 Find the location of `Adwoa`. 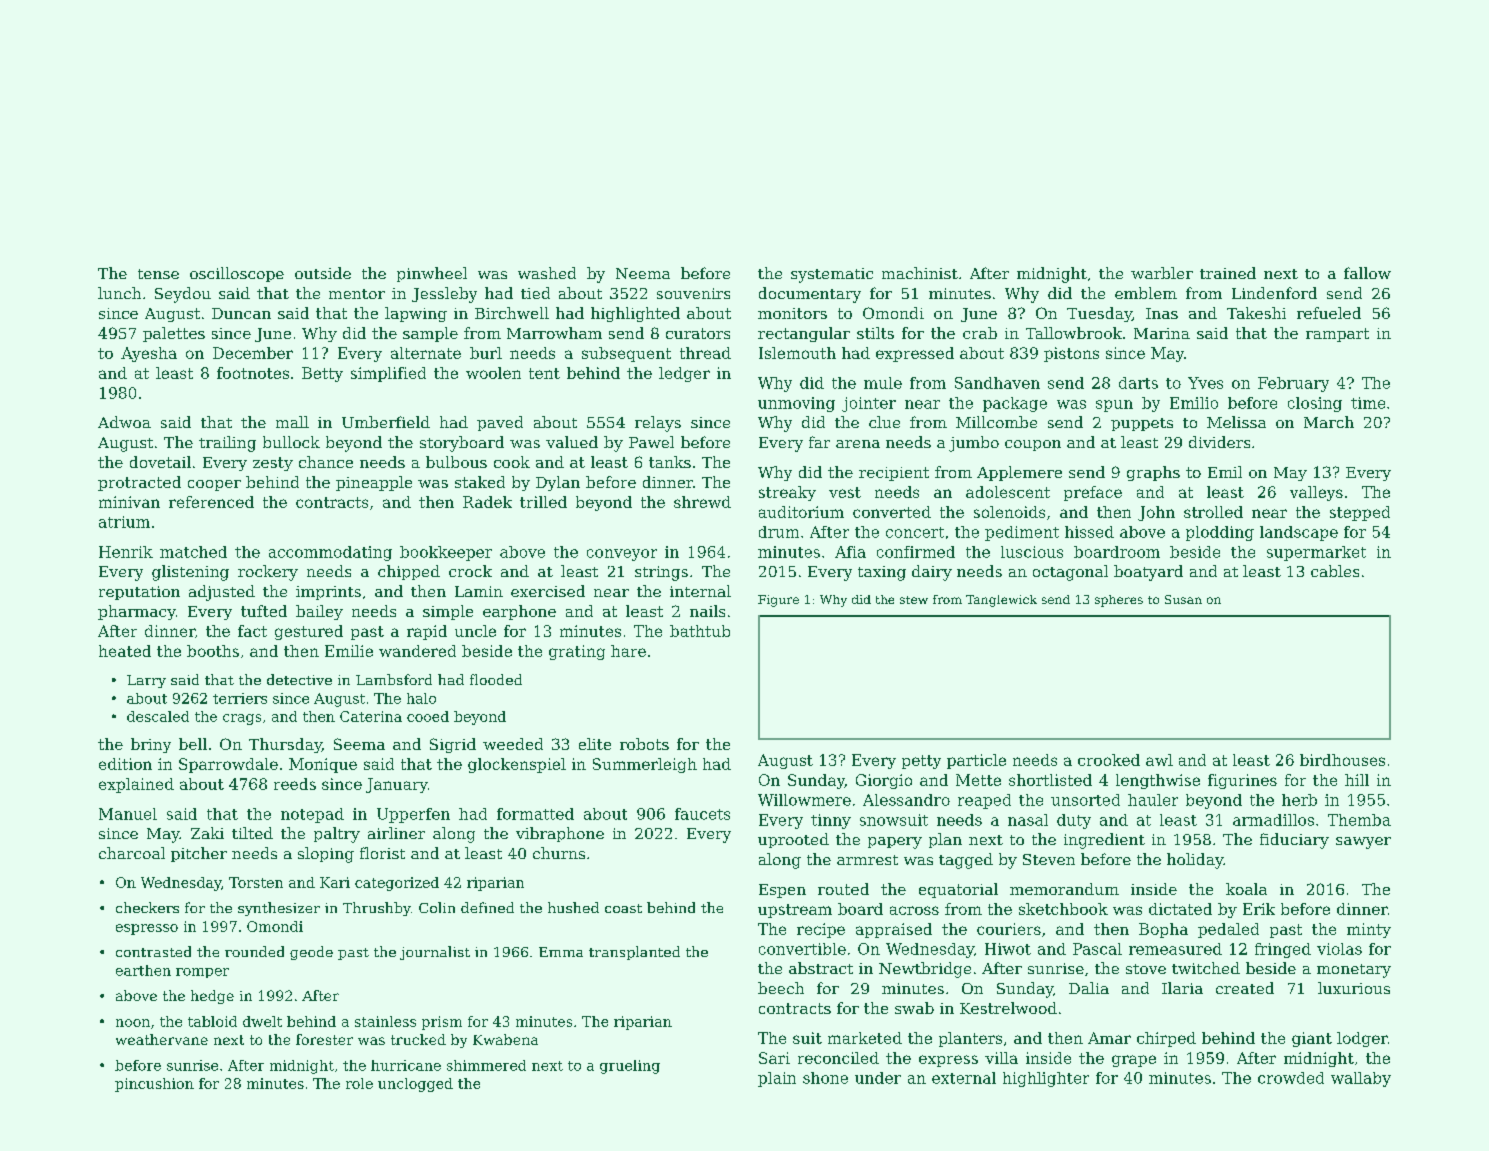

Adwoa is located at coordinates (124, 422).
